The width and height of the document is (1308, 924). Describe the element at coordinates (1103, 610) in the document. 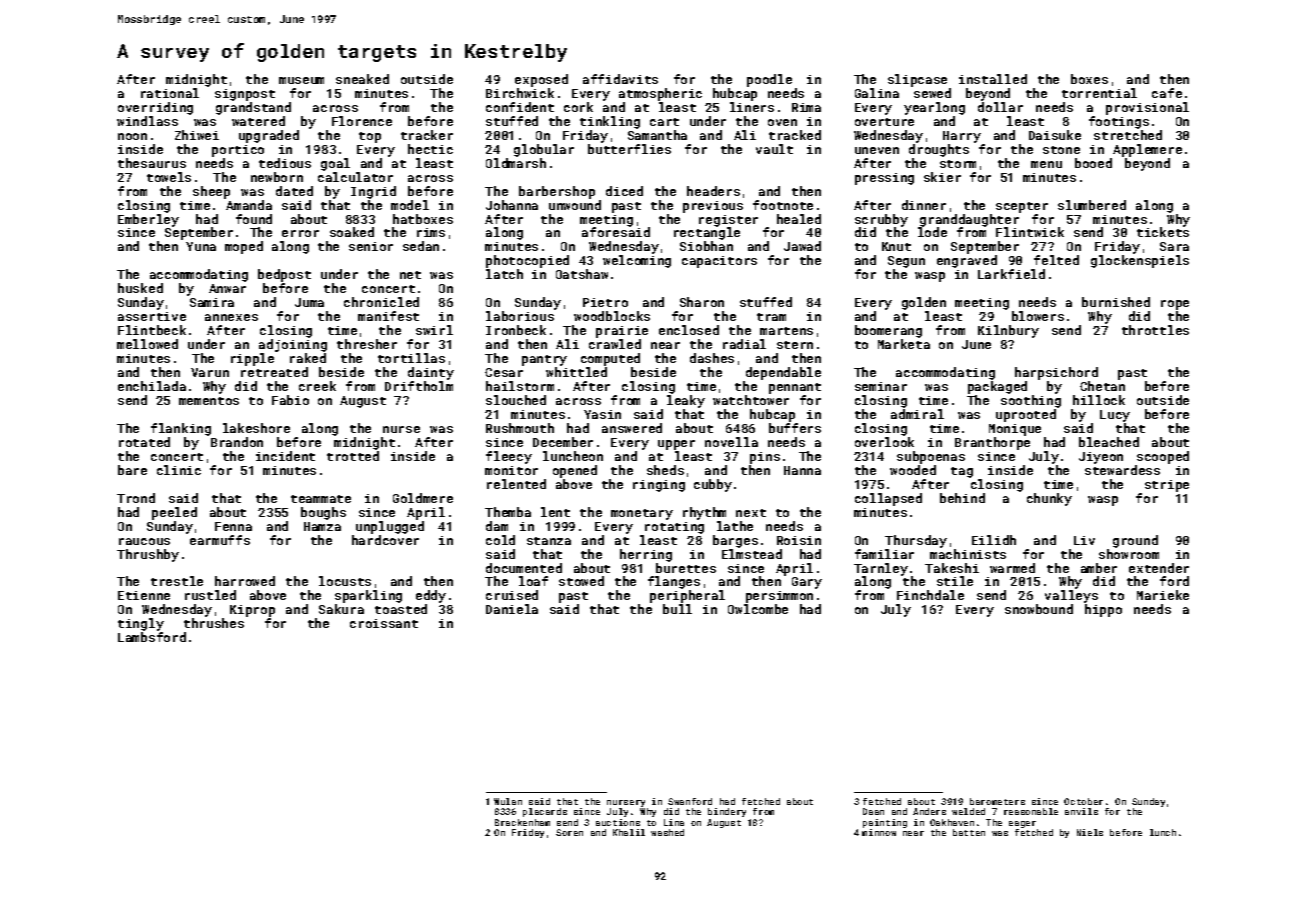

I see `hippo` at that location.
